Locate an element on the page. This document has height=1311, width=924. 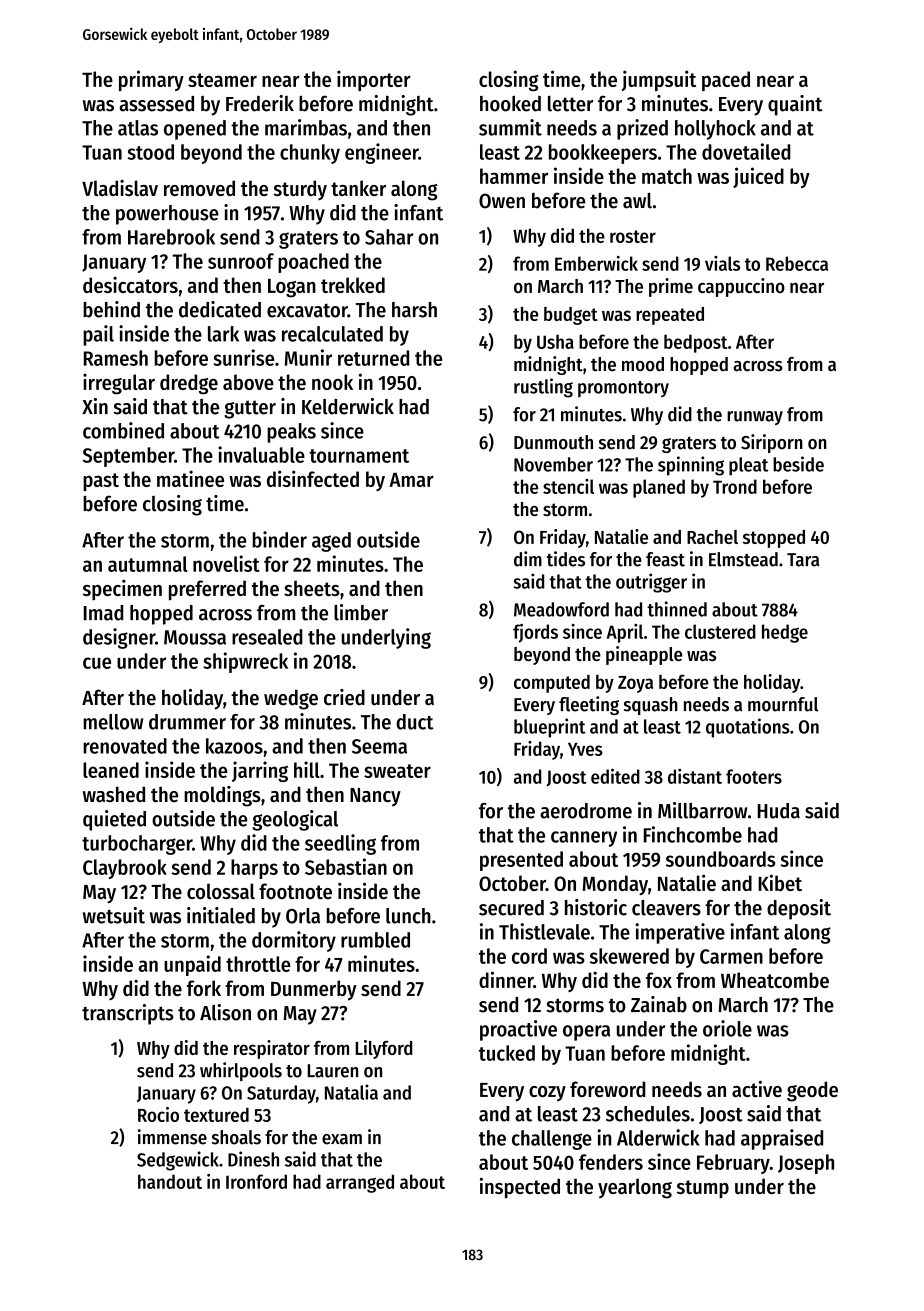
drummer is located at coordinates (187, 722).
